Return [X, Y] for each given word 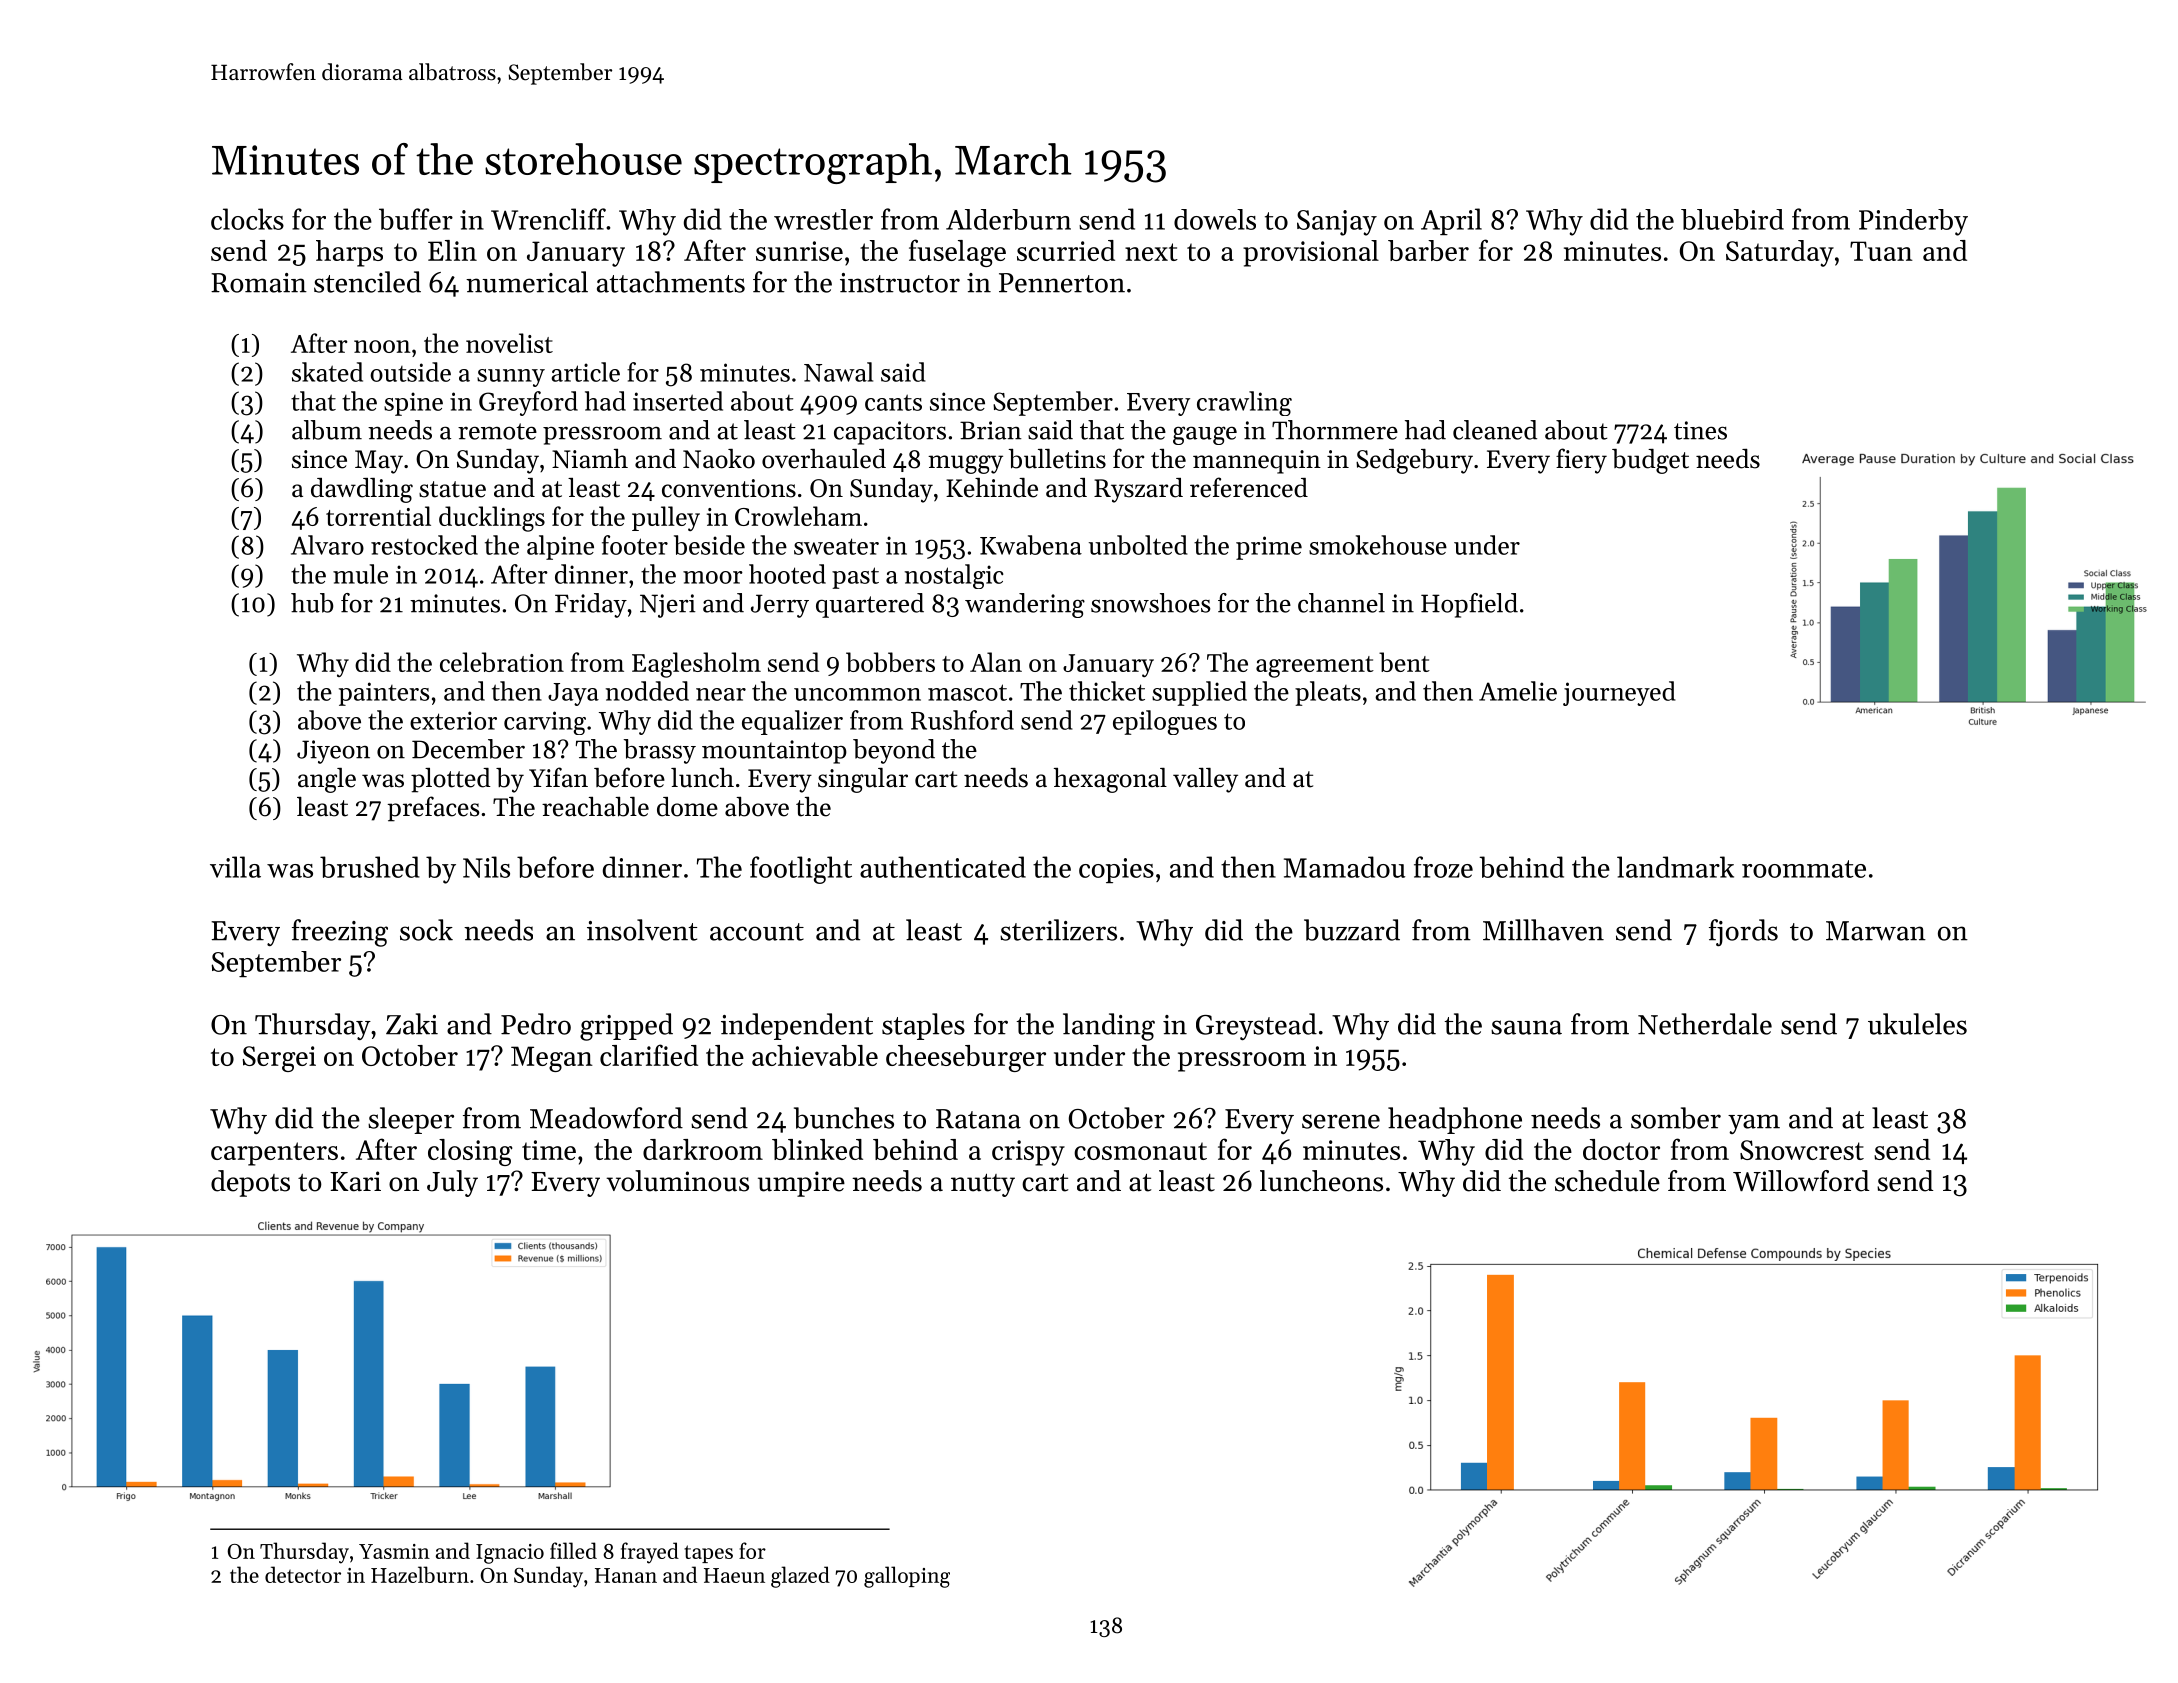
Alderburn [1008, 219]
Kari [355, 1181]
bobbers [890, 662]
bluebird [1732, 219]
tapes [708, 1554]
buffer [416, 219]
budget [1650, 461]
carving [545, 723]
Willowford [1801, 1181]
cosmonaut [1140, 1151]
